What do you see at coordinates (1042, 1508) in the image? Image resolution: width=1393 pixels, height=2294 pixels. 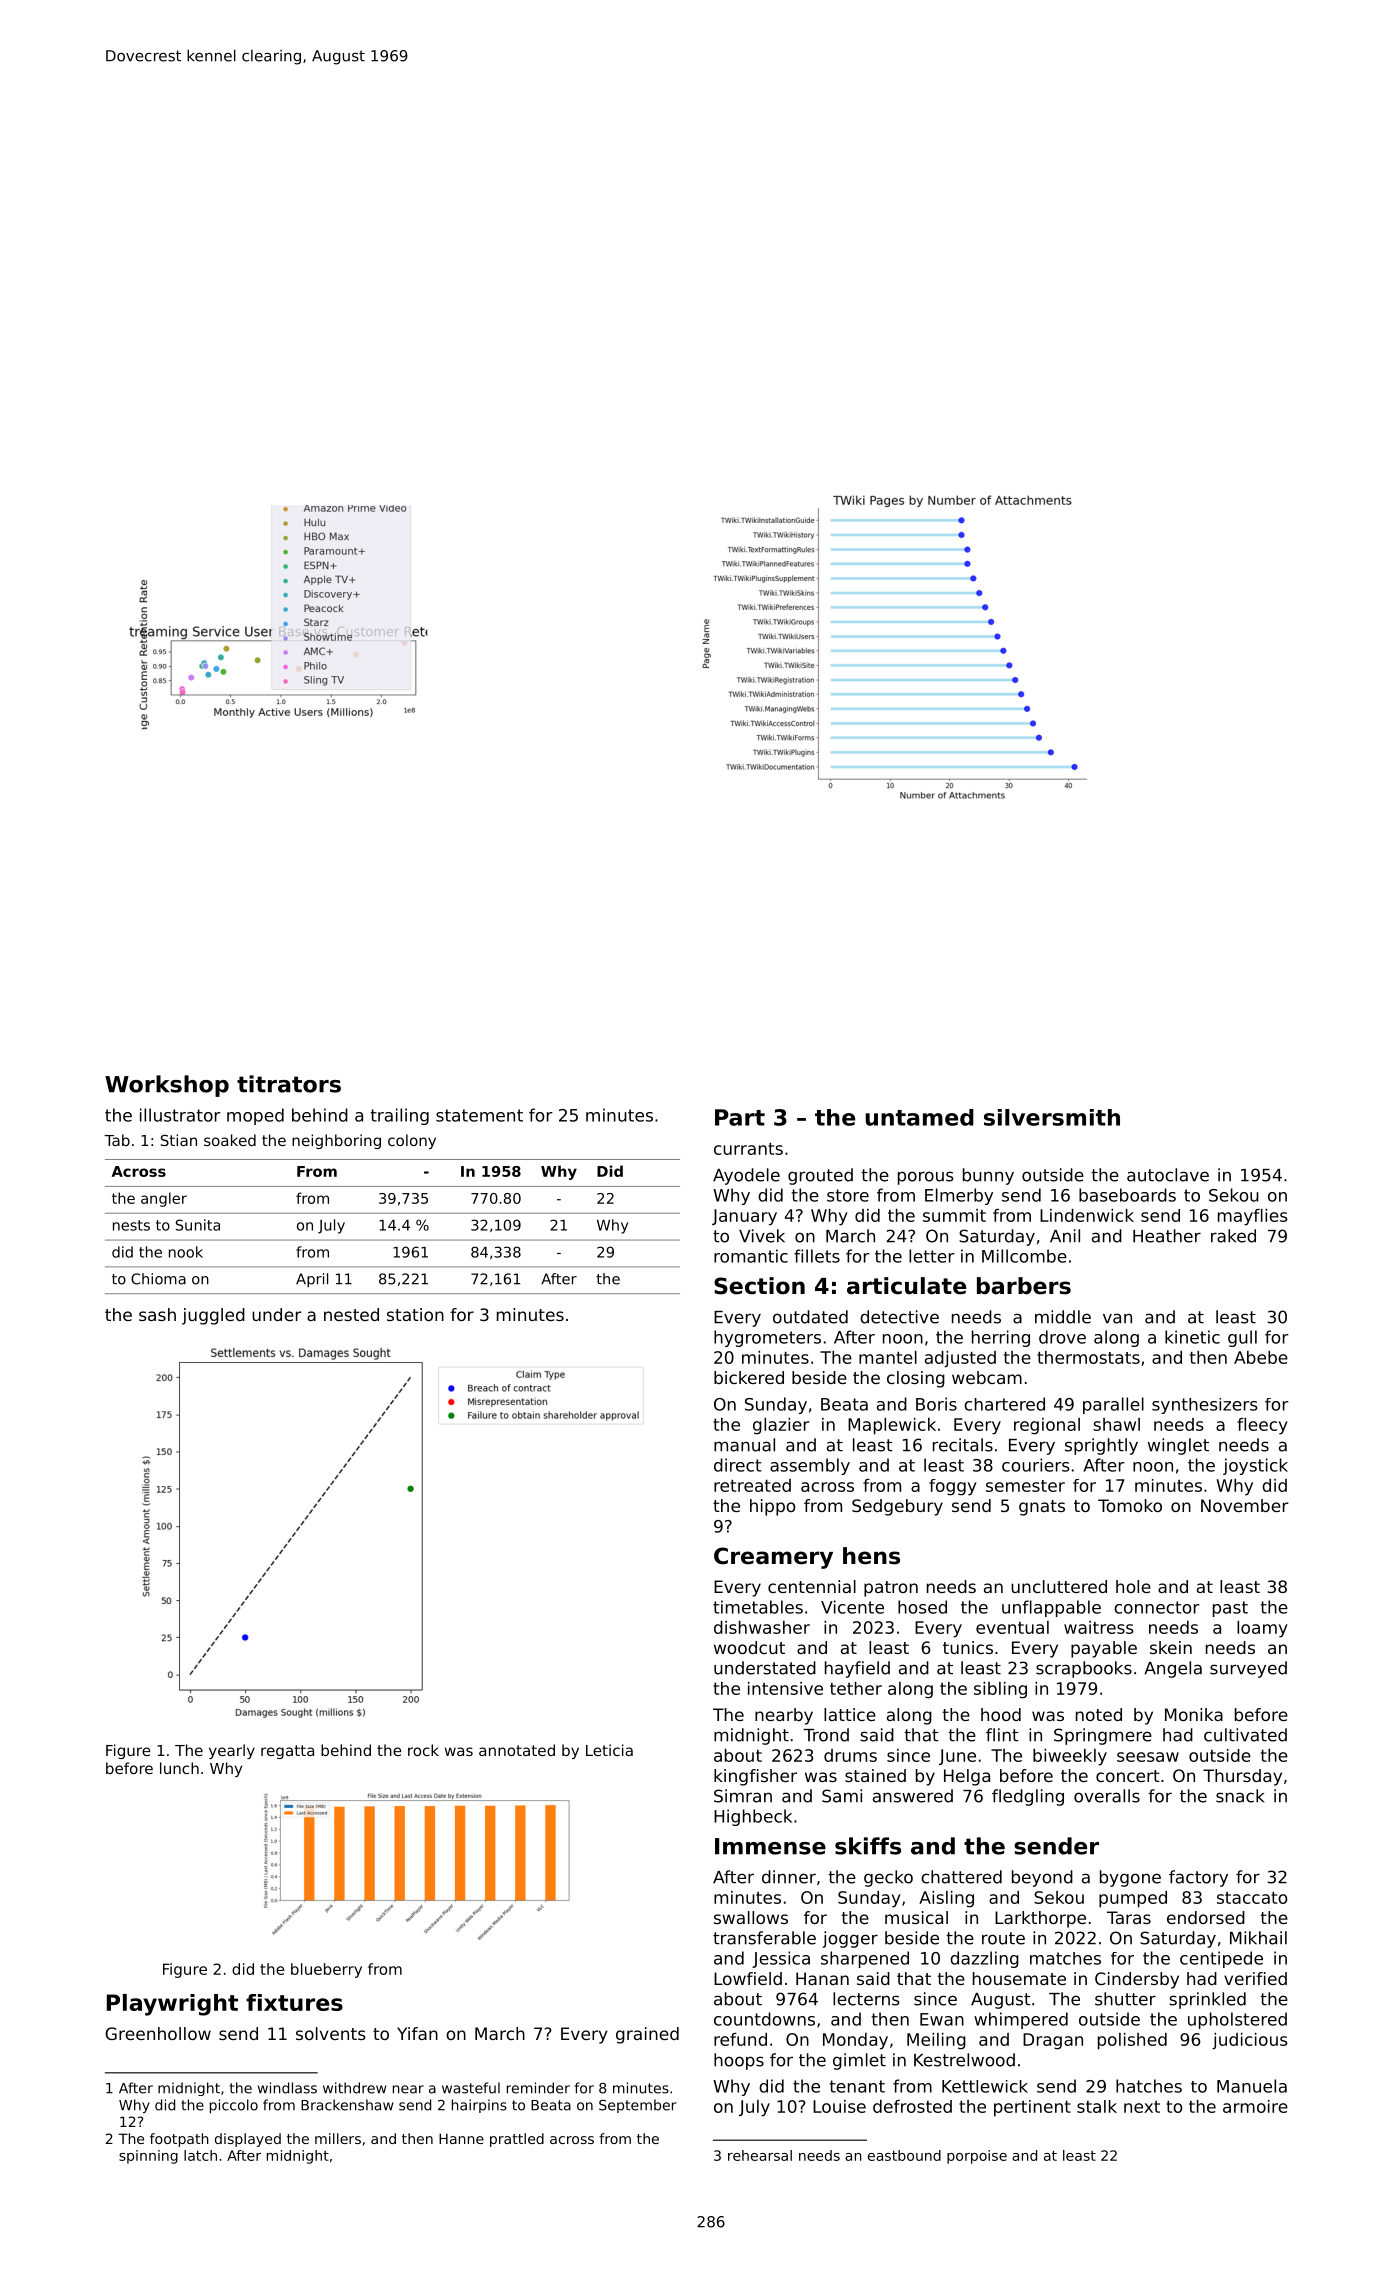 I see `gnats` at bounding box center [1042, 1508].
